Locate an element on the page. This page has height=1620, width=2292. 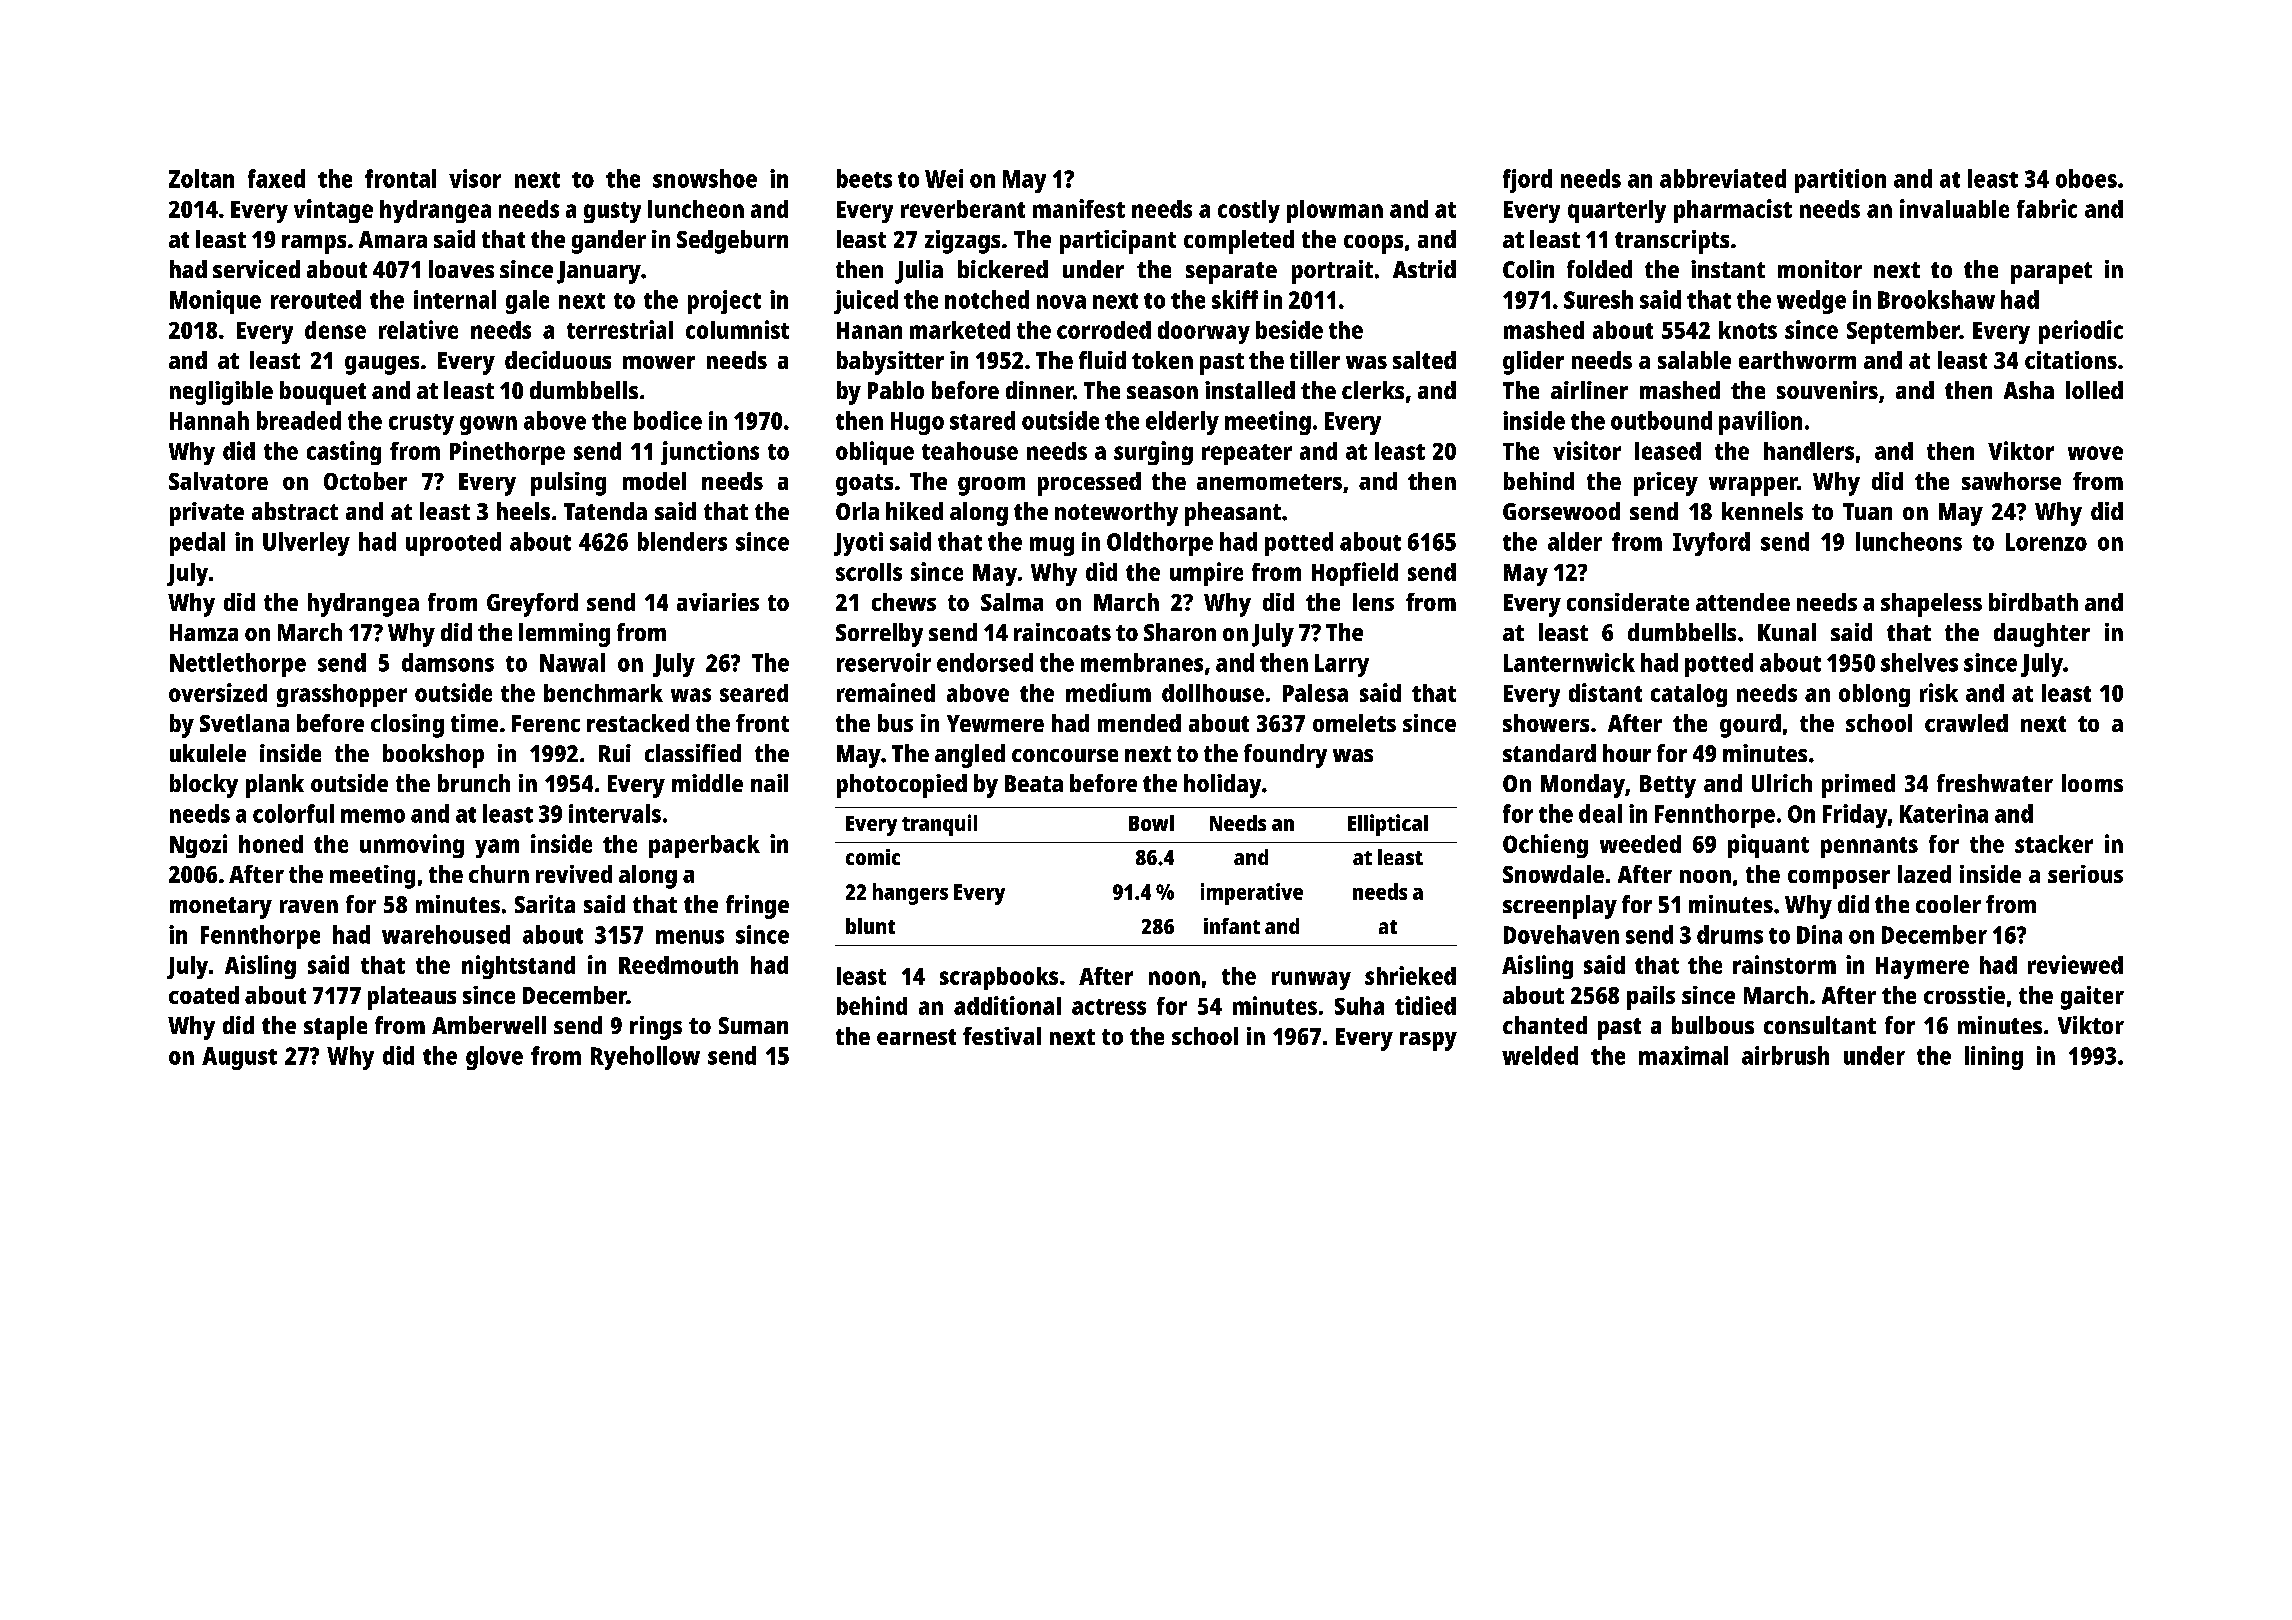
raspy is located at coordinates (1428, 1041).
